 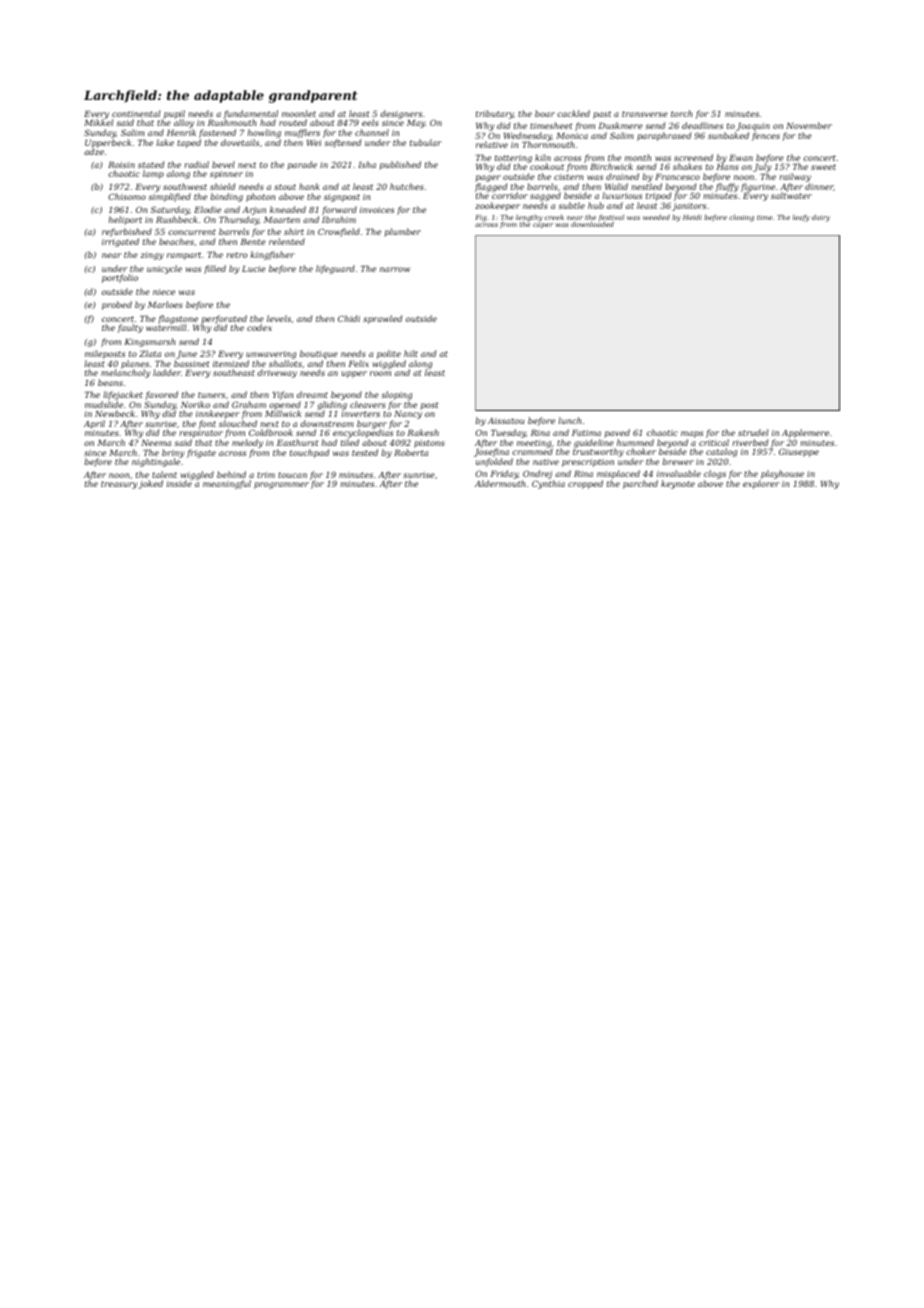 What do you see at coordinates (403, 232) in the document?
I see `plumber` at bounding box center [403, 232].
